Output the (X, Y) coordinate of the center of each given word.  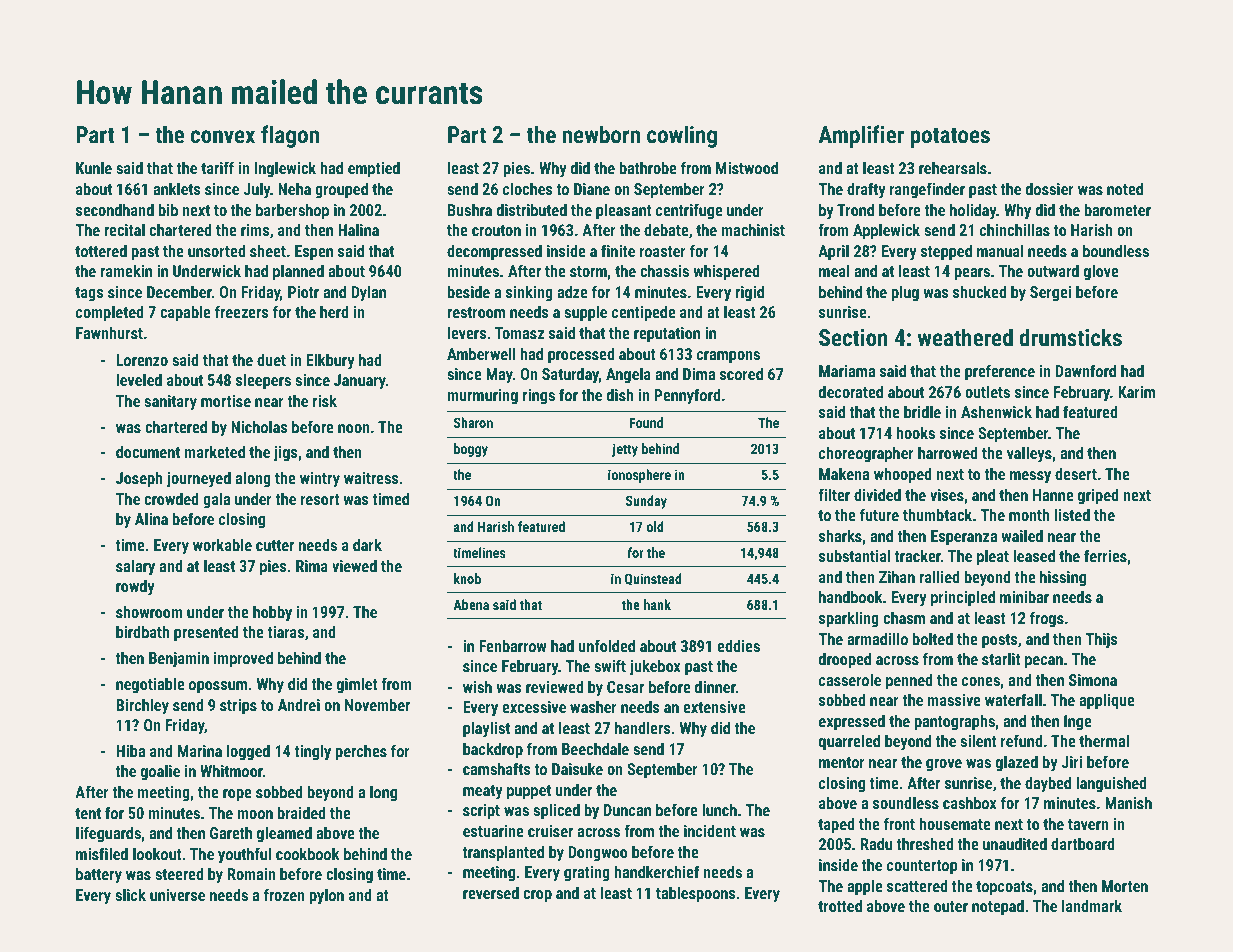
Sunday (646, 502)
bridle (922, 411)
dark (367, 544)
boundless (1116, 250)
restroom (476, 312)
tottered (101, 250)
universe (177, 895)
